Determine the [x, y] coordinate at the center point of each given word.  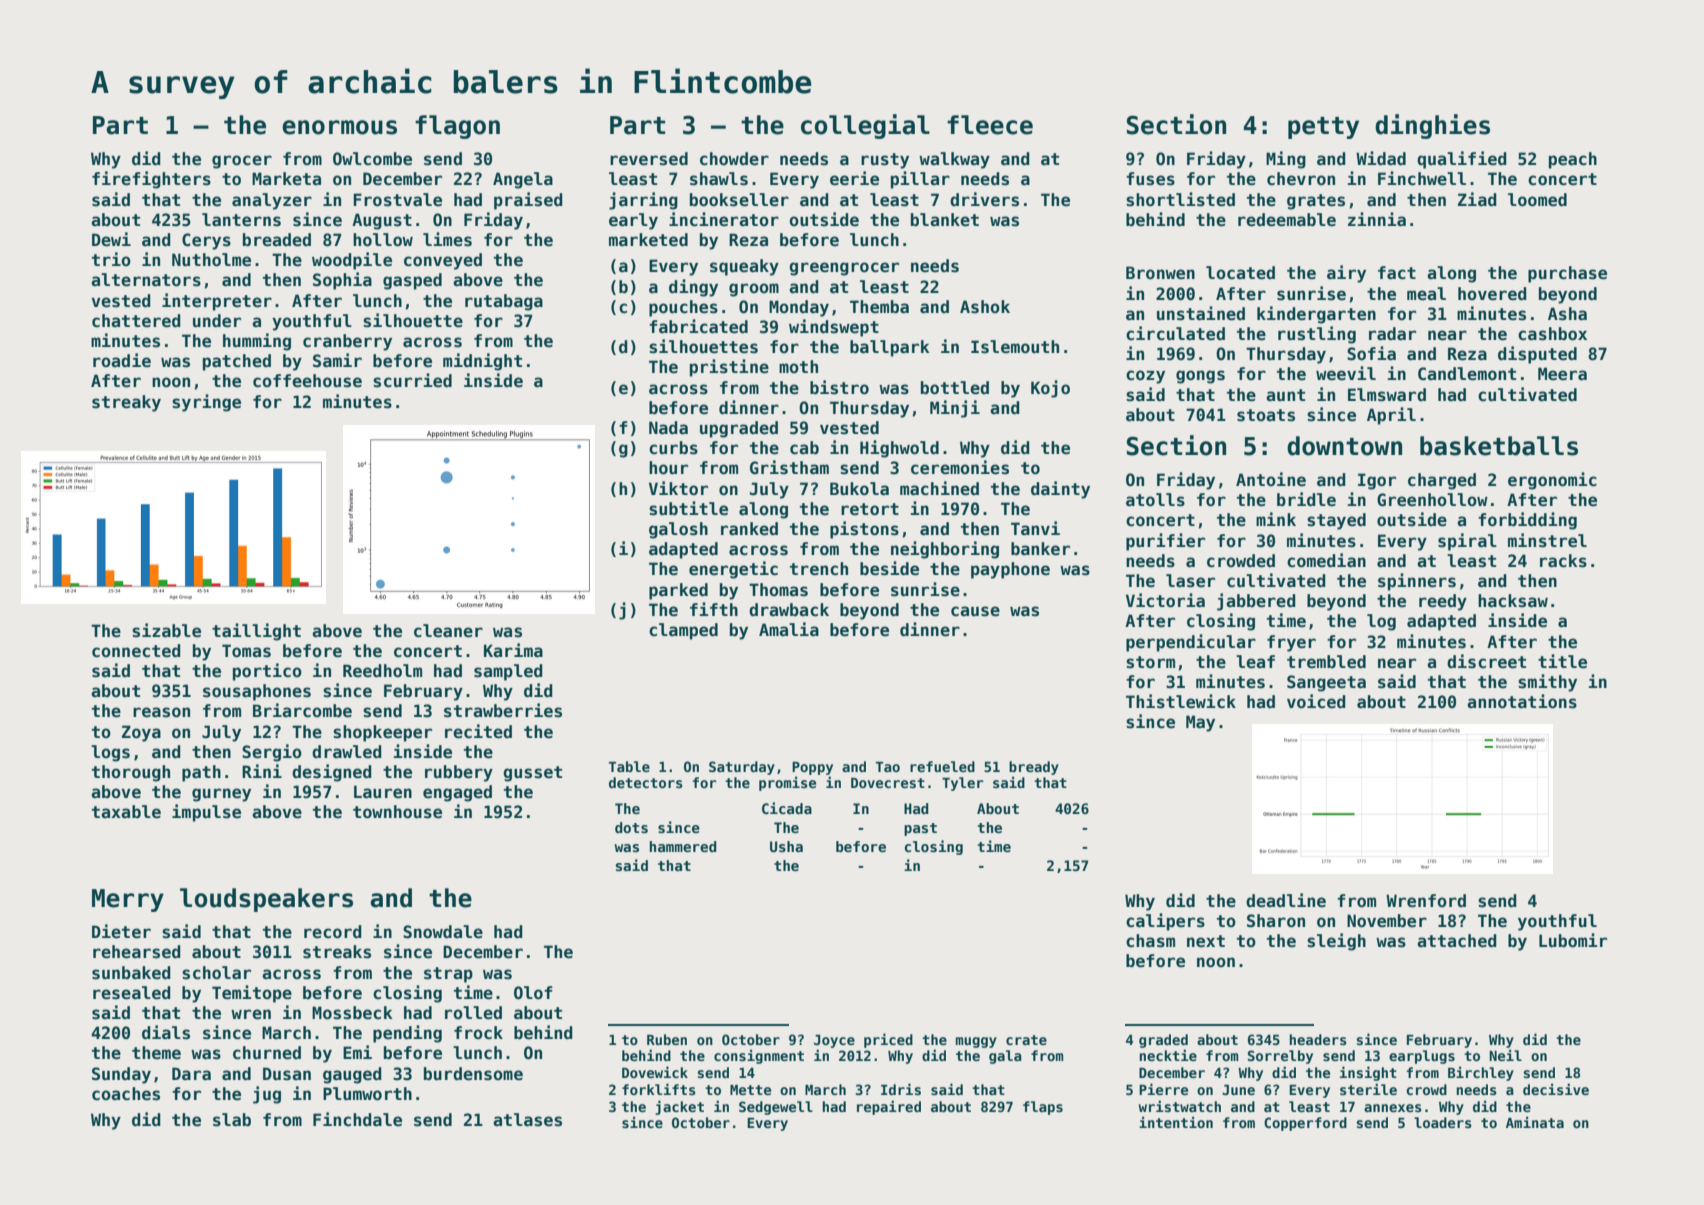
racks [1563, 561]
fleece [990, 125]
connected [136, 651]
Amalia [789, 629]
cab [804, 448]
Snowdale [443, 932]
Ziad [1477, 199]
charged [1442, 481]
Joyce [834, 1041]
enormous [339, 127]
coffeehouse [307, 381]
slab [232, 1120]
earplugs [1422, 1057]
